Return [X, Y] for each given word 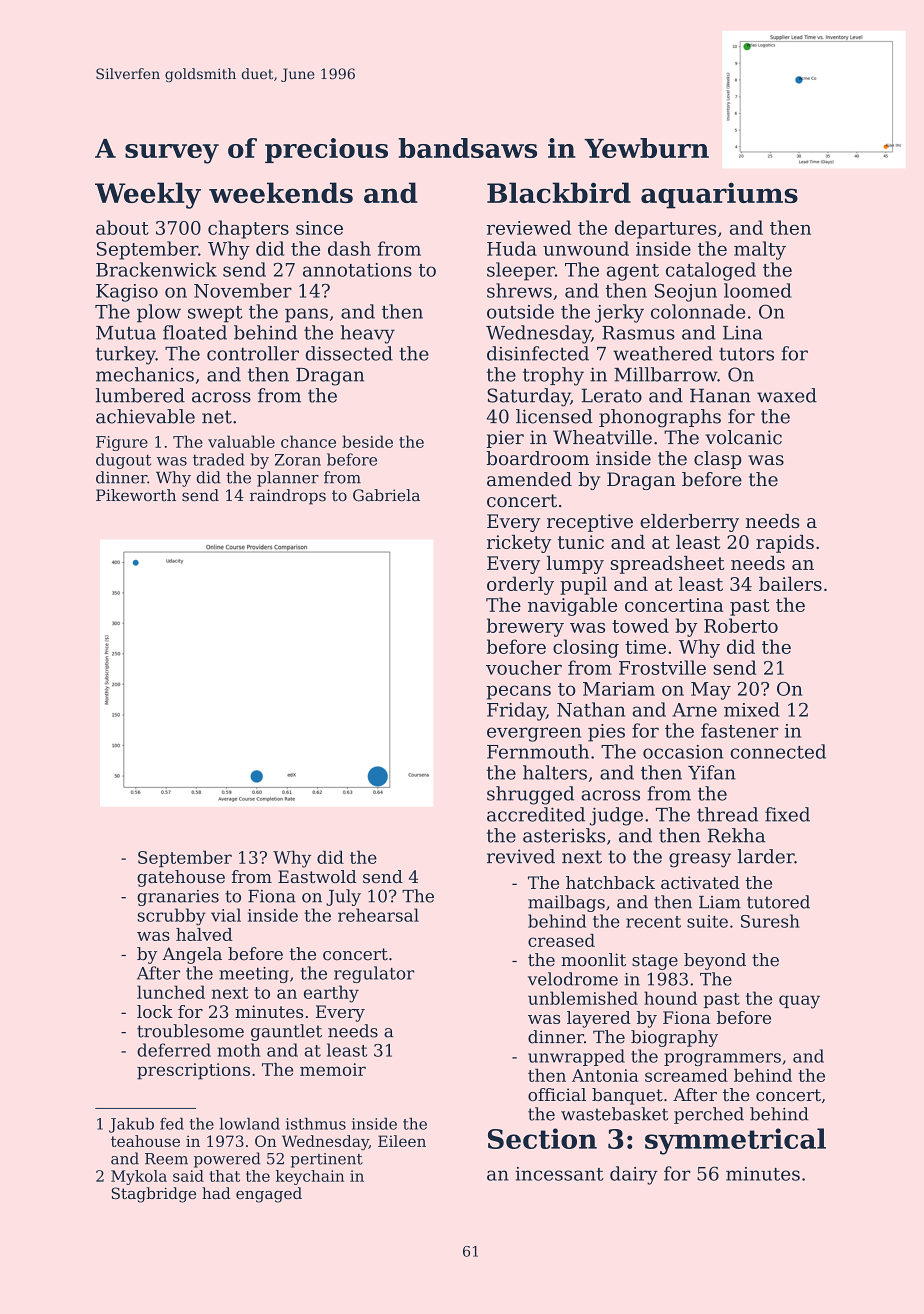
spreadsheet [668, 565]
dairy [634, 1175]
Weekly [148, 195]
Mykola [139, 1177]
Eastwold [317, 876]
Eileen [402, 1141]
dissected [349, 353]
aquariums [719, 195]
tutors [746, 354]
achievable [145, 416]
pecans [518, 692]
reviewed [529, 227]
